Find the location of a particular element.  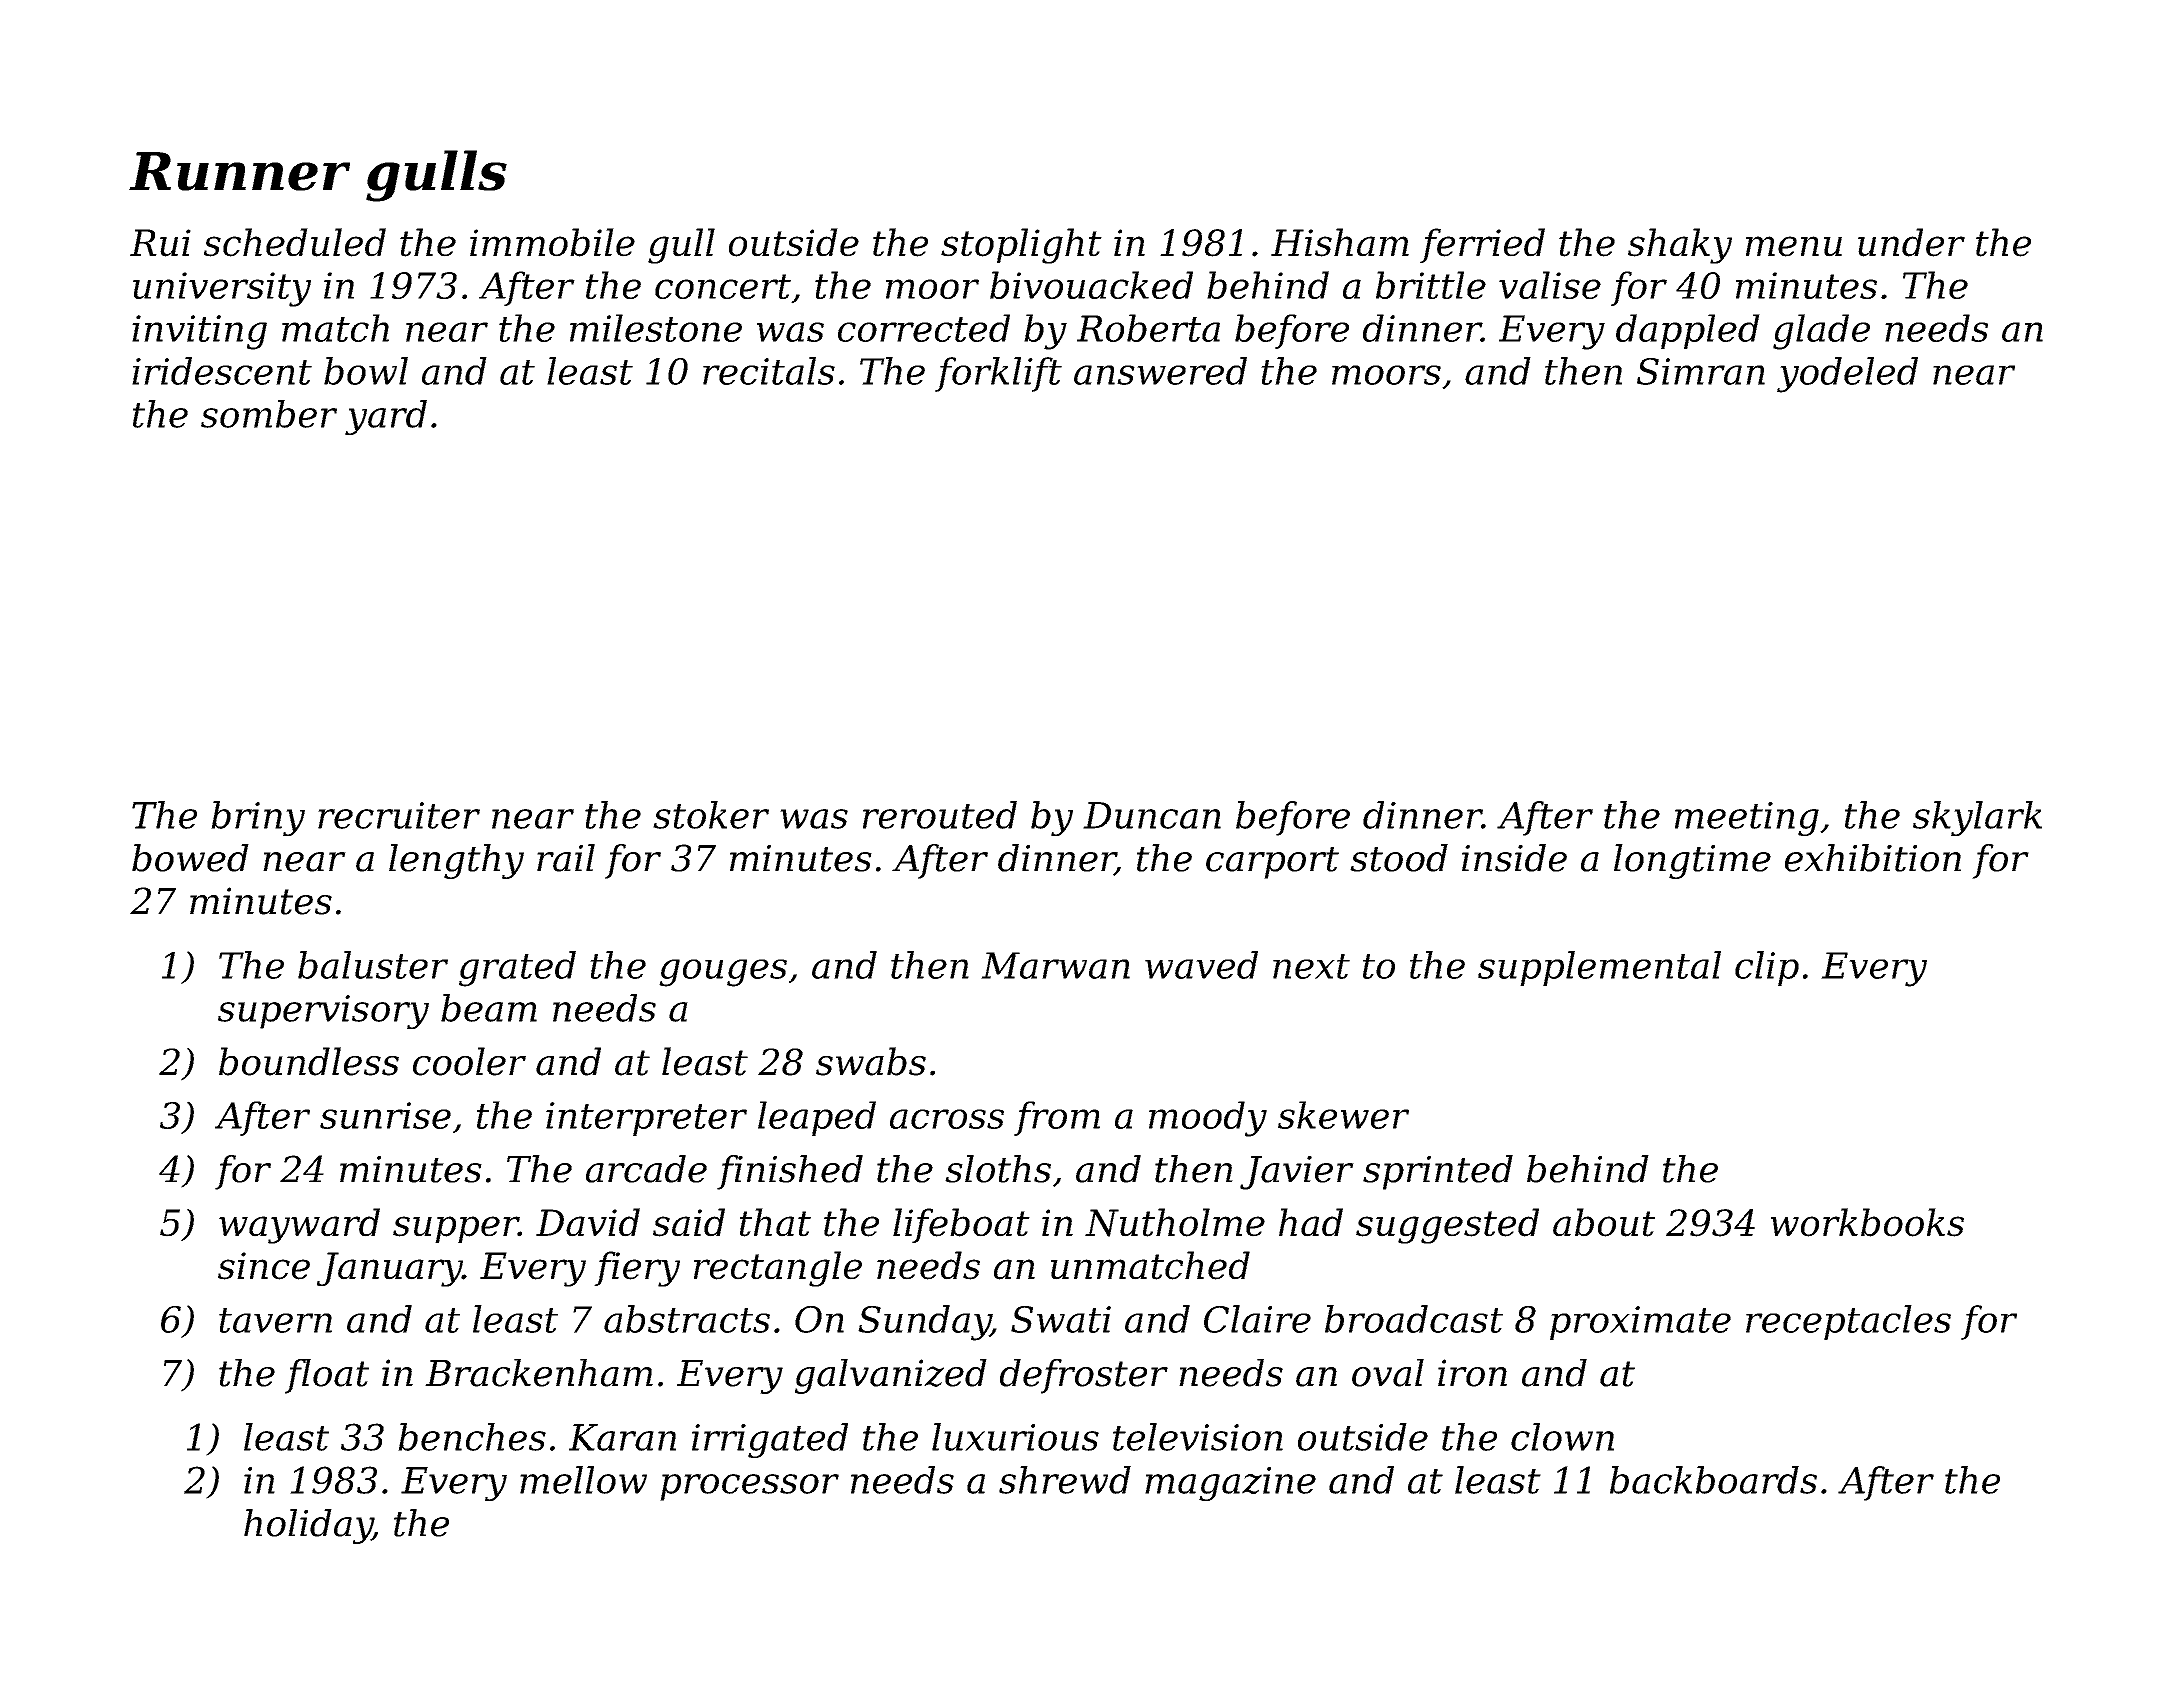

tavern is located at coordinates (275, 1320).
